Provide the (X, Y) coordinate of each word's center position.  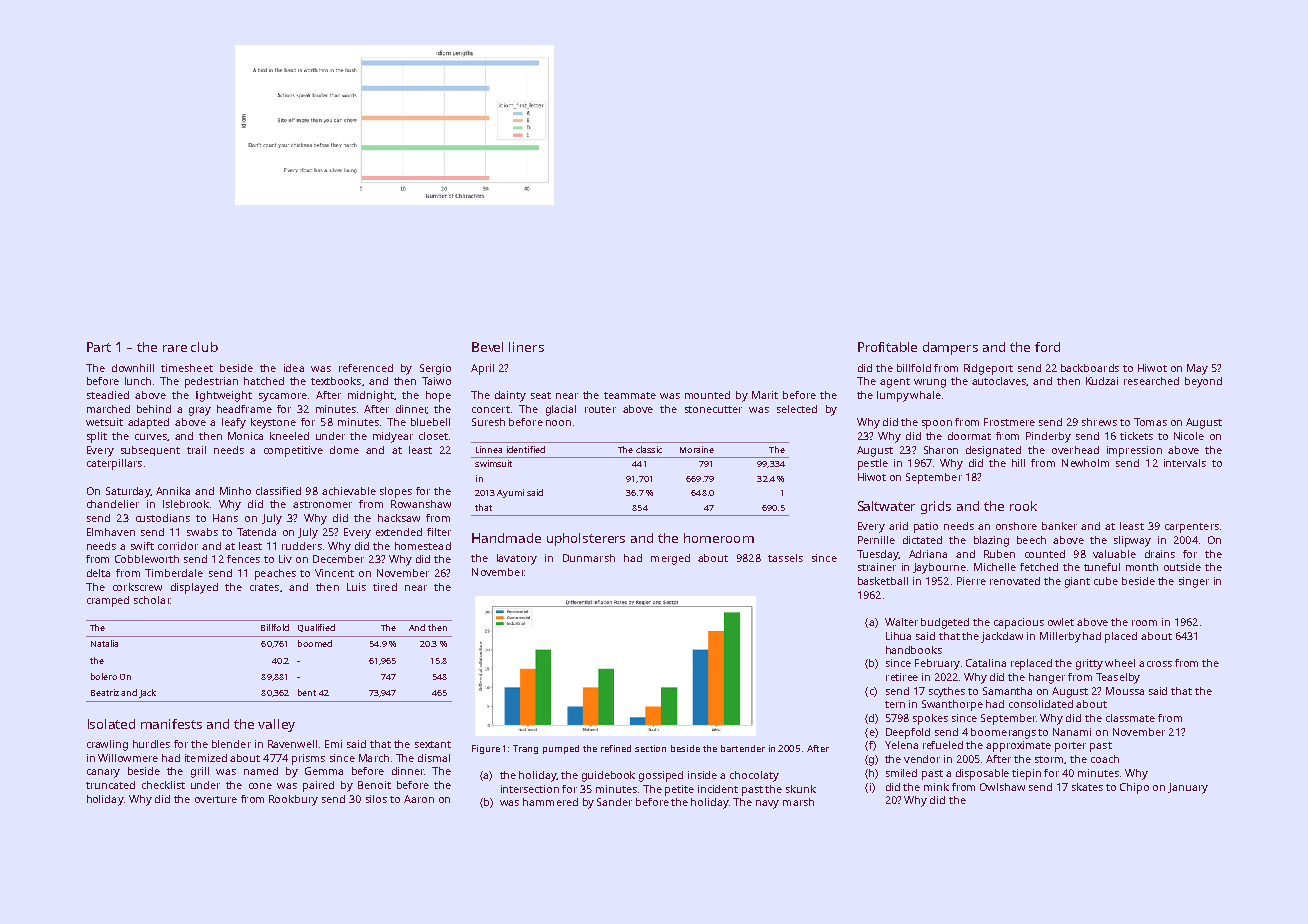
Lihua (898, 636)
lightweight (224, 396)
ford (1047, 347)
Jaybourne (939, 568)
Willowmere (128, 758)
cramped (108, 601)
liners (526, 347)
